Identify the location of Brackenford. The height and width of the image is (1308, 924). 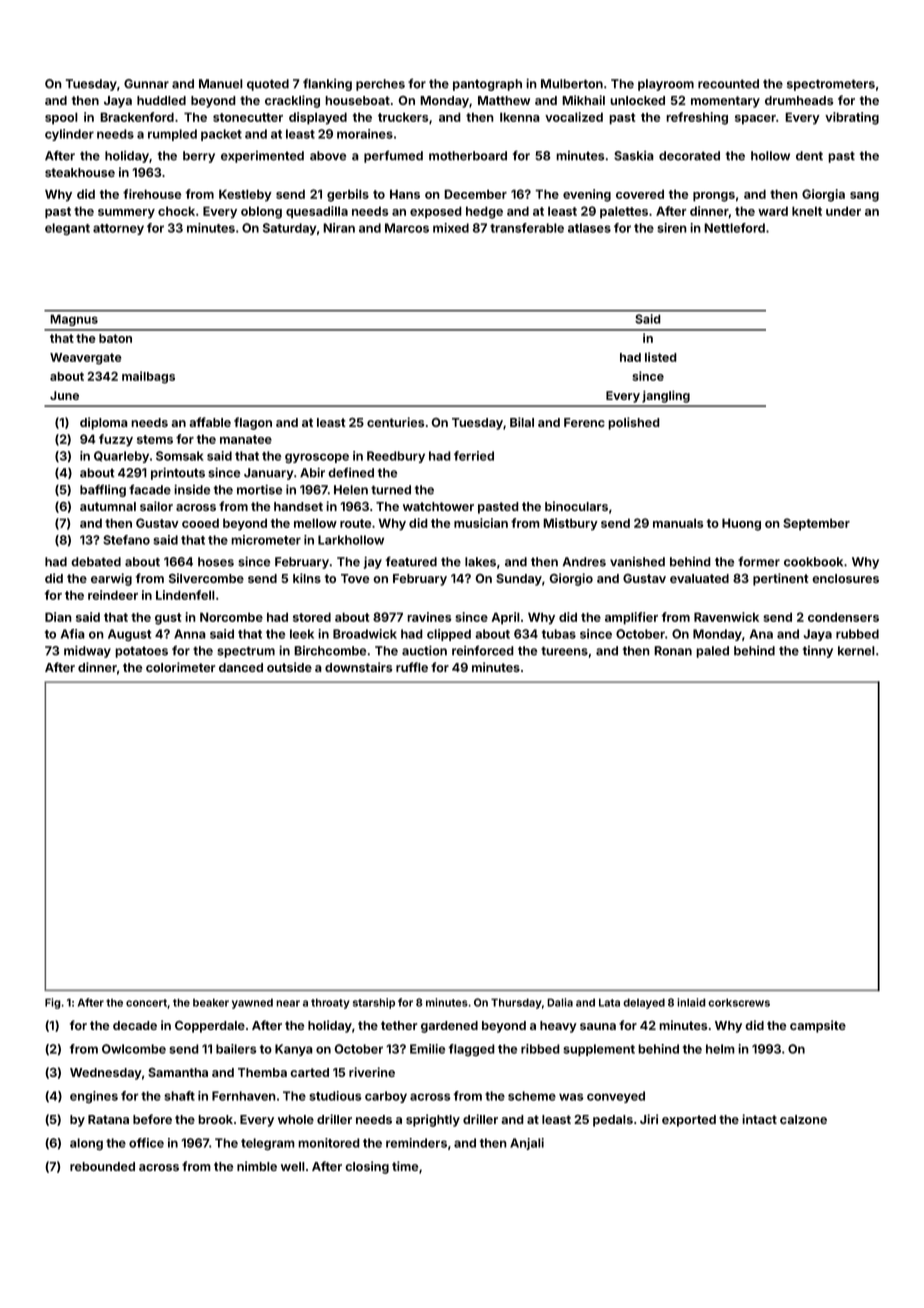
(137, 117).
